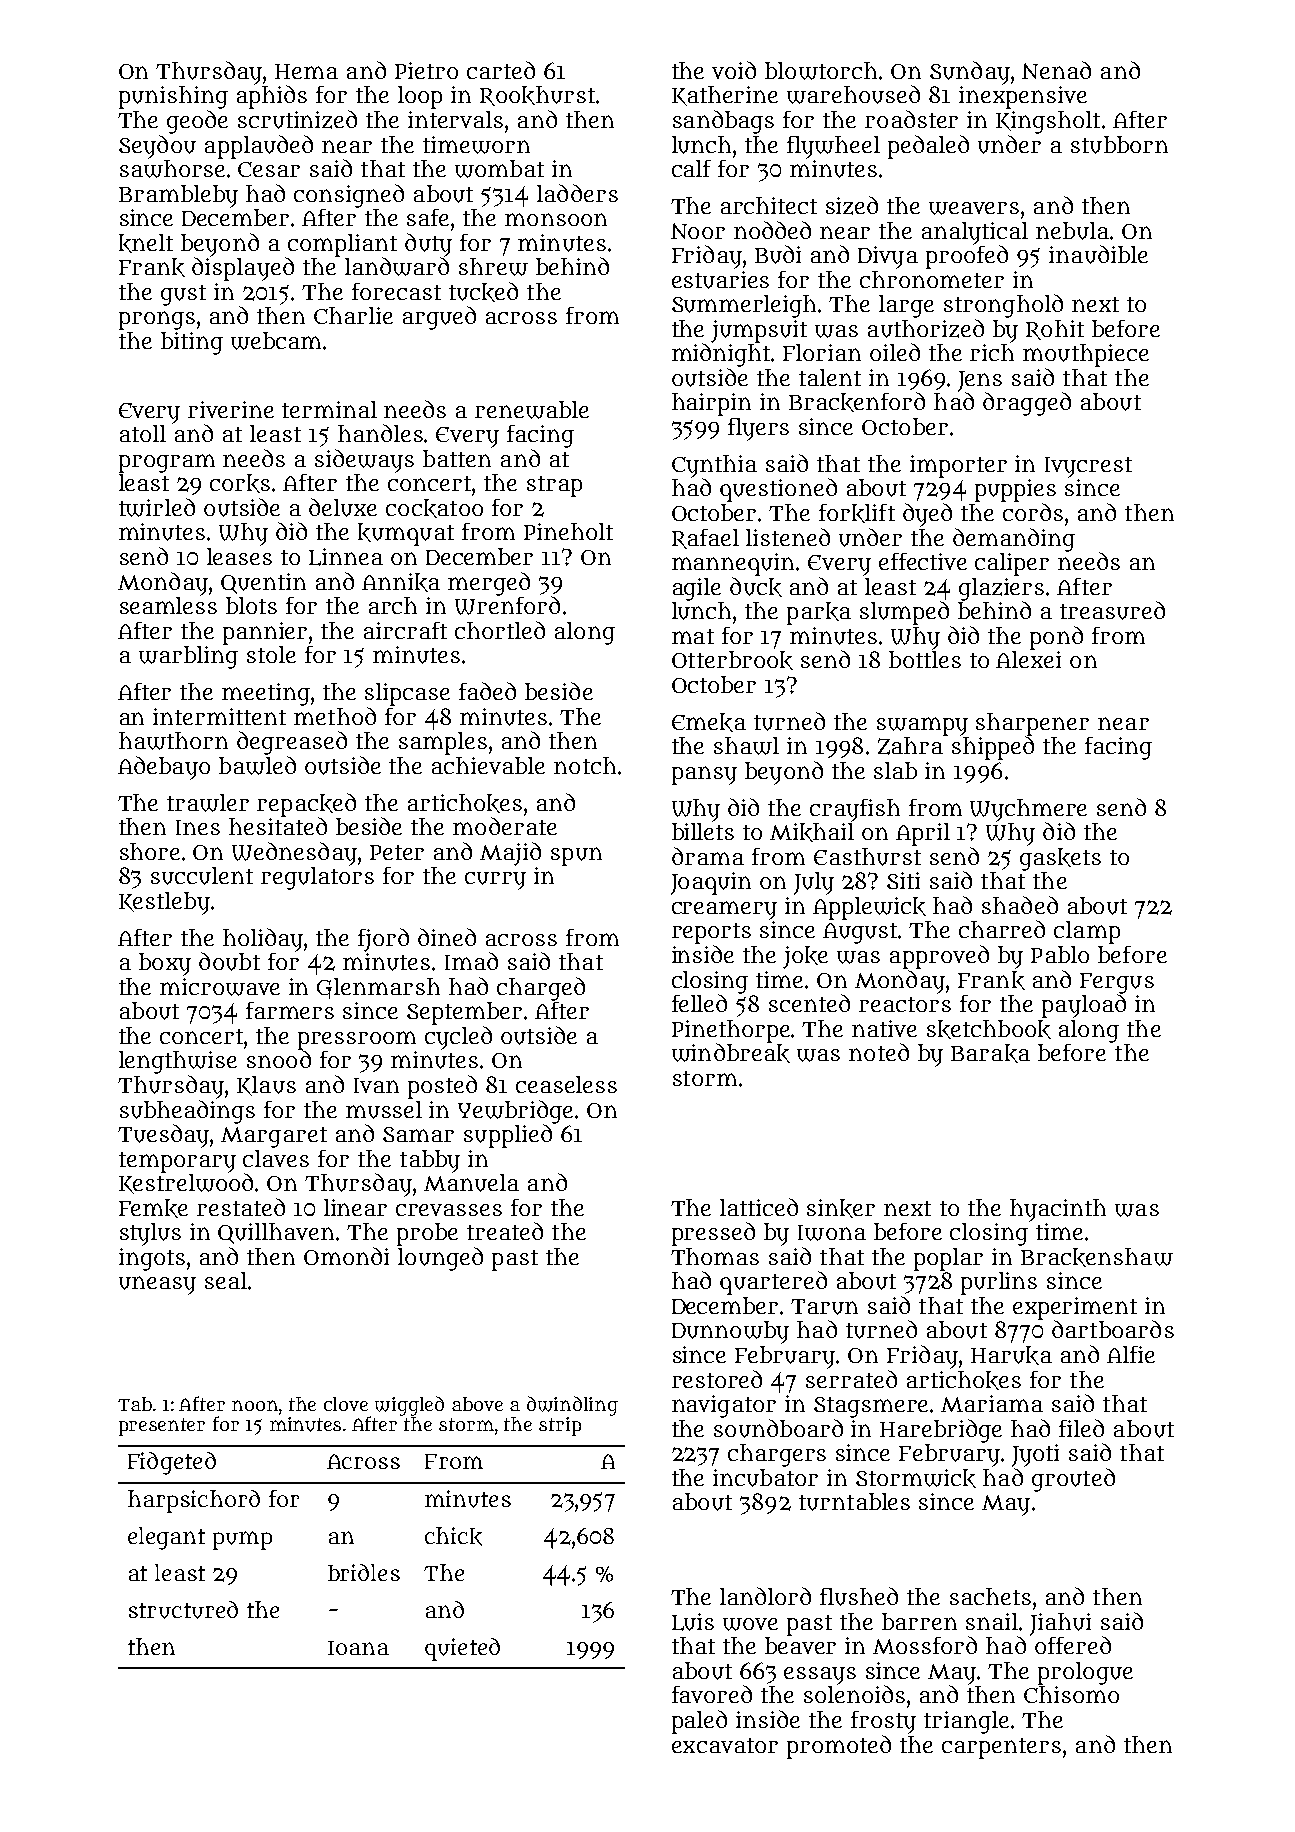 The height and width of the screenshot is (1832, 1295). What do you see at coordinates (925, 659) in the screenshot?
I see `bottles` at bounding box center [925, 659].
